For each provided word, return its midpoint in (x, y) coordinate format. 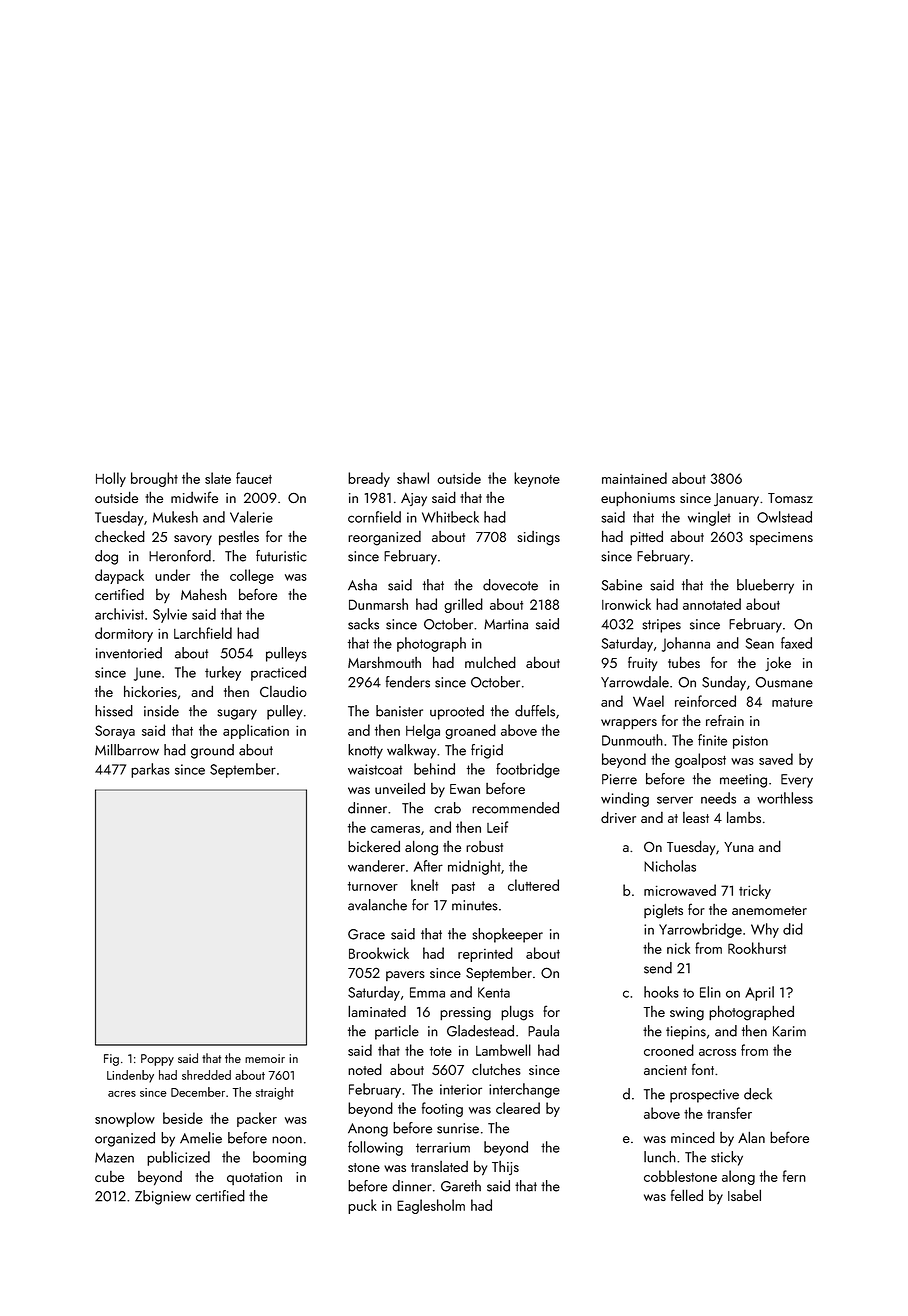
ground (212, 751)
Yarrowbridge (700, 930)
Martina (506, 624)
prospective (704, 1096)
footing (442, 1109)
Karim (789, 1031)
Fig (111, 1060)
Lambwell (503, 1050)
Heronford (180, 556)
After (428, 866)
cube (109, 1176)
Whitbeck (450, 517)
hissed (114, 711)
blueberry (765, 586)
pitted (646, 538)
